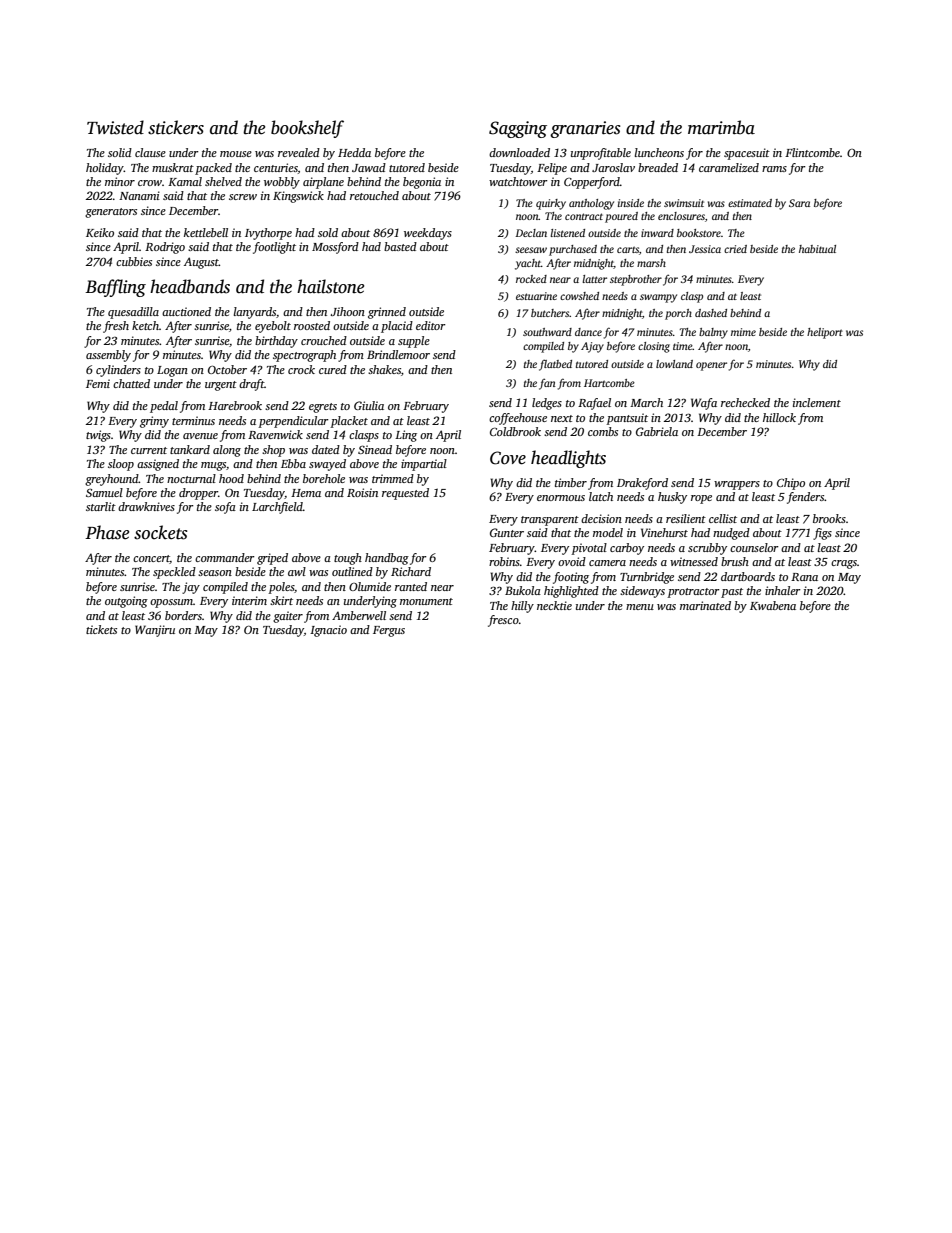  What do you see at coordinates (116, 327) in the page?
I see `fresh` at bounding box center [116, 327].
